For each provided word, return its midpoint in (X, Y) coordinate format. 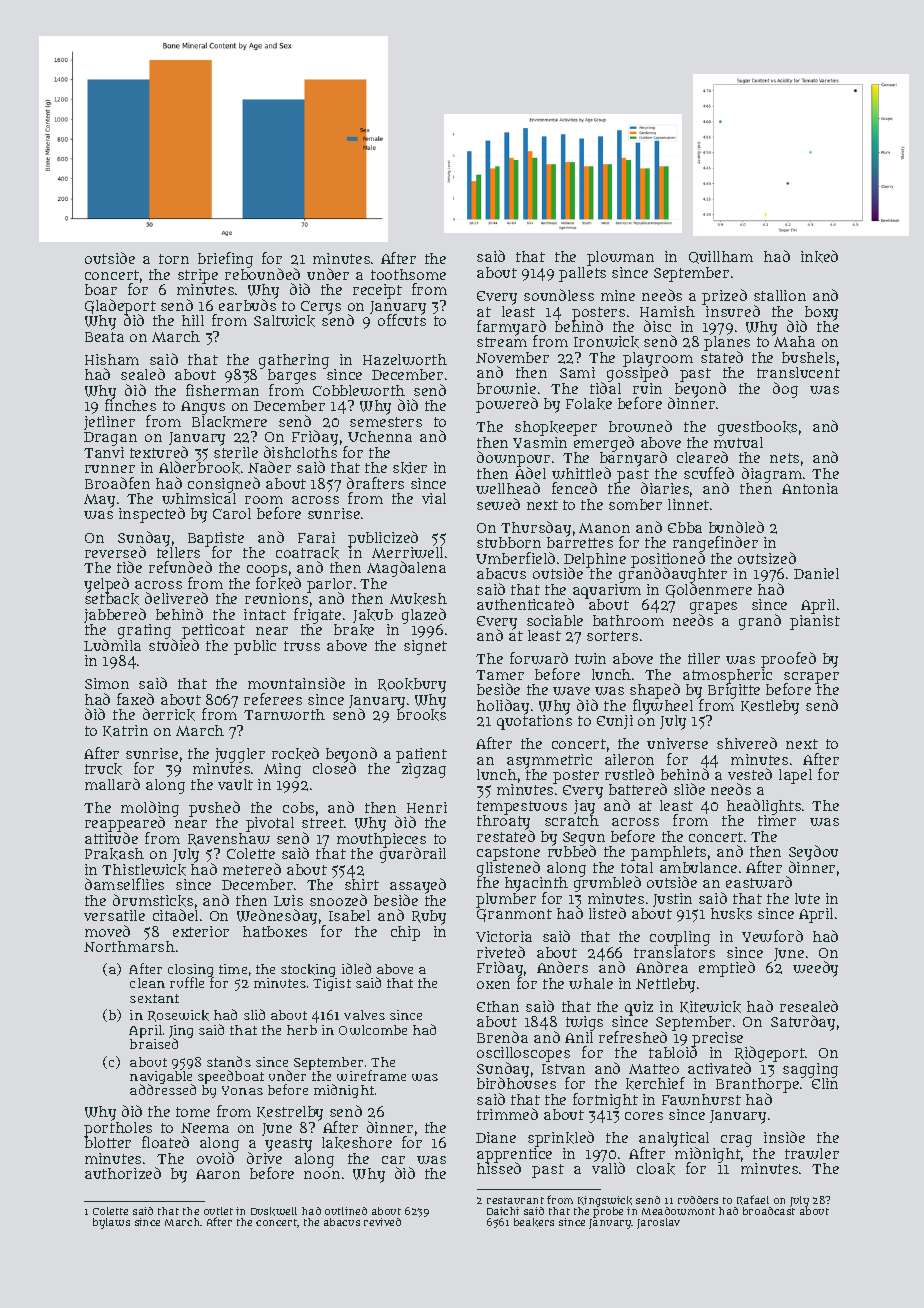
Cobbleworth (359, 390)
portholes (118, 1129)
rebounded (262, 274)
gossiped (637, 374)
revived (382, 1222)
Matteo (654, 1069)
